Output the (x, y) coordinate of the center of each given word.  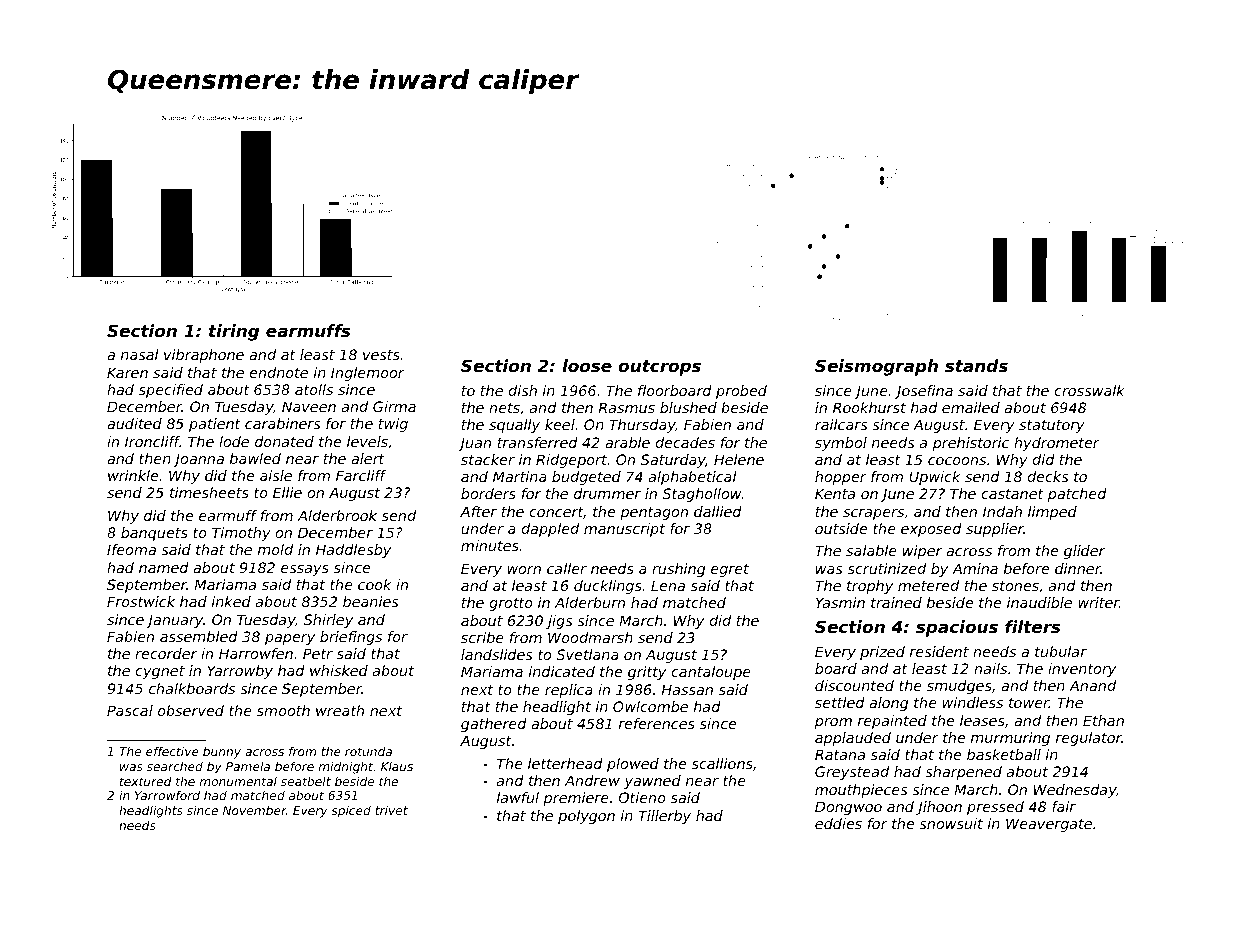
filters (1033, 626)
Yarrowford (167, 795)
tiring (234, 332)
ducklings (608, 587)
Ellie (287, 492)
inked (231, 601)
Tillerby (665, 817)
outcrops (659, 368)
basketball (1004, 754)
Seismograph (876, 367)
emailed (971, 407)
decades (685, 442)
